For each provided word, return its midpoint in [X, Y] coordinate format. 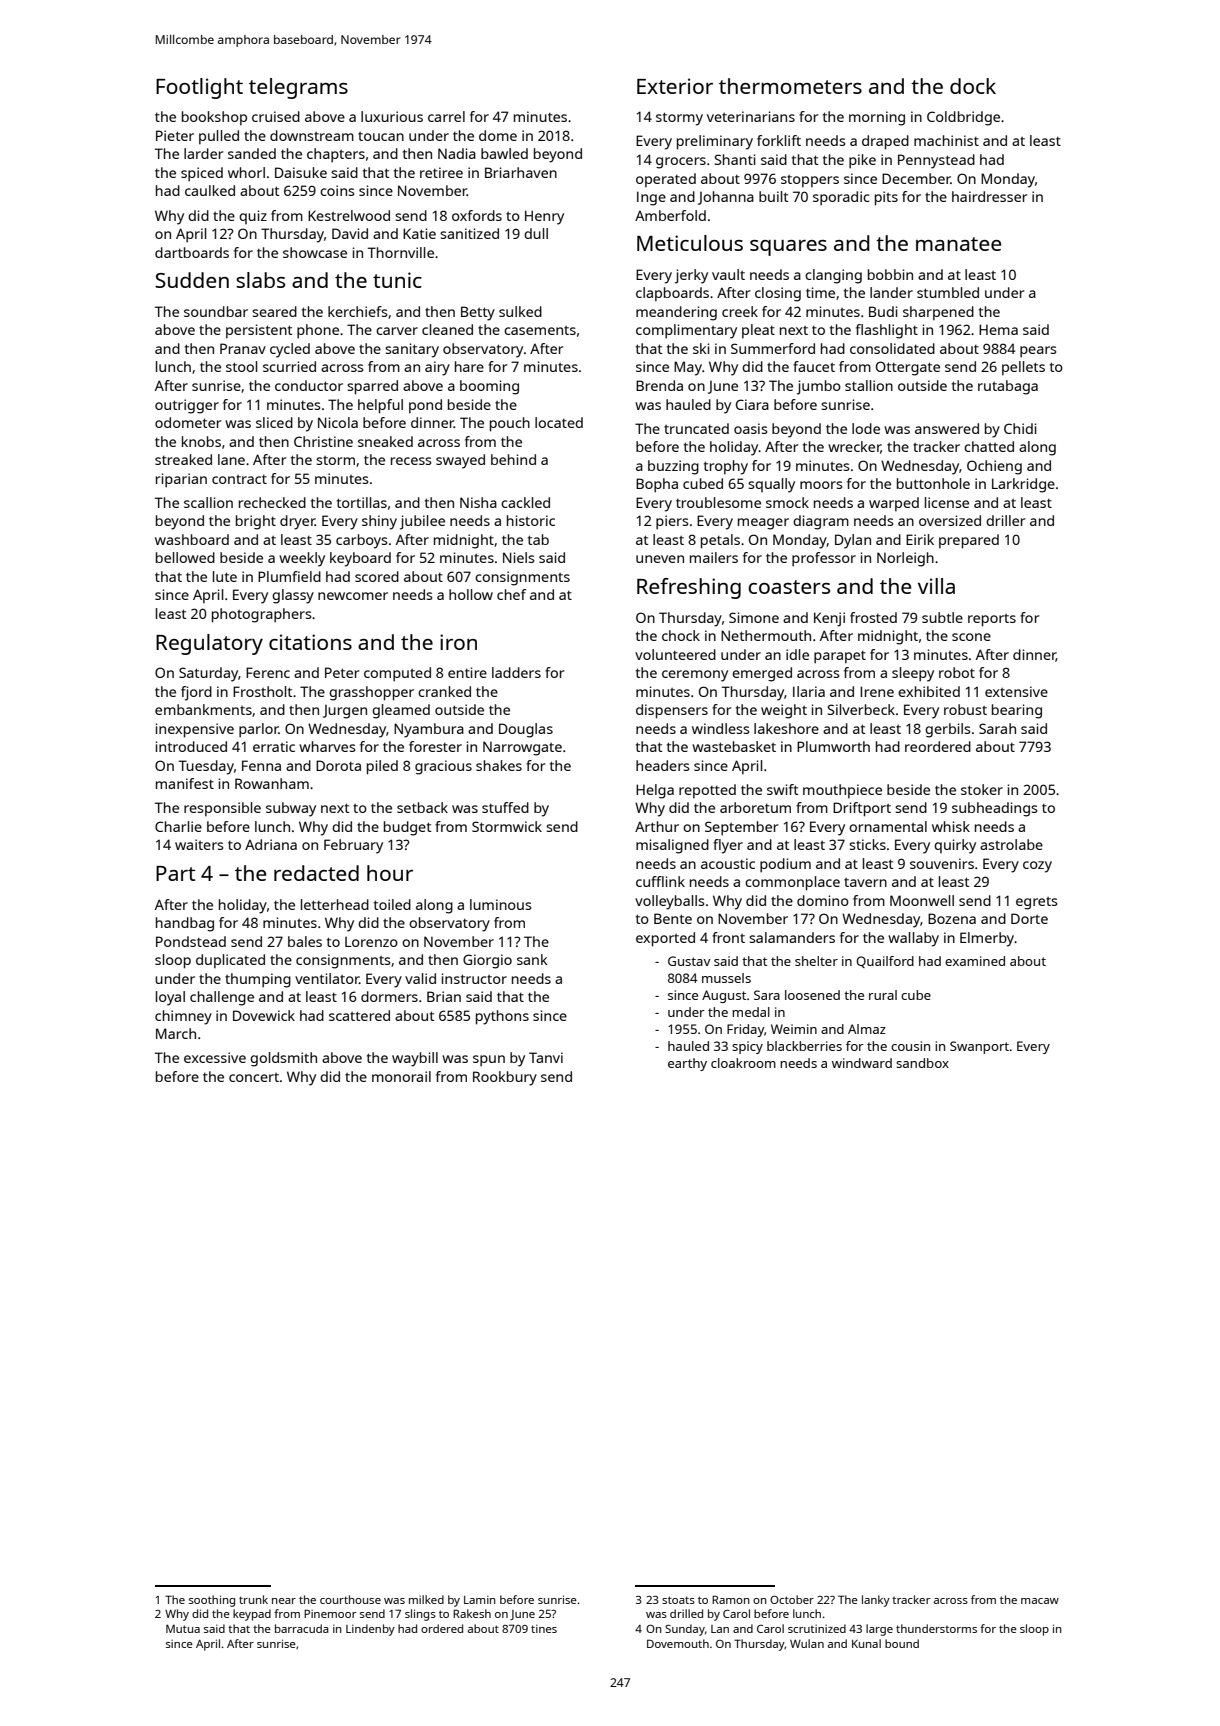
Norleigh [905, 559]
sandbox [922, 1063]
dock [973, 86]
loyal [170, 998]
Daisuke [301, 172]
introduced [191, 746]
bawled [504, 153]
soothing [212, 1601]
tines [544, 1628]
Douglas [526, 730]
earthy [687, 1064]
